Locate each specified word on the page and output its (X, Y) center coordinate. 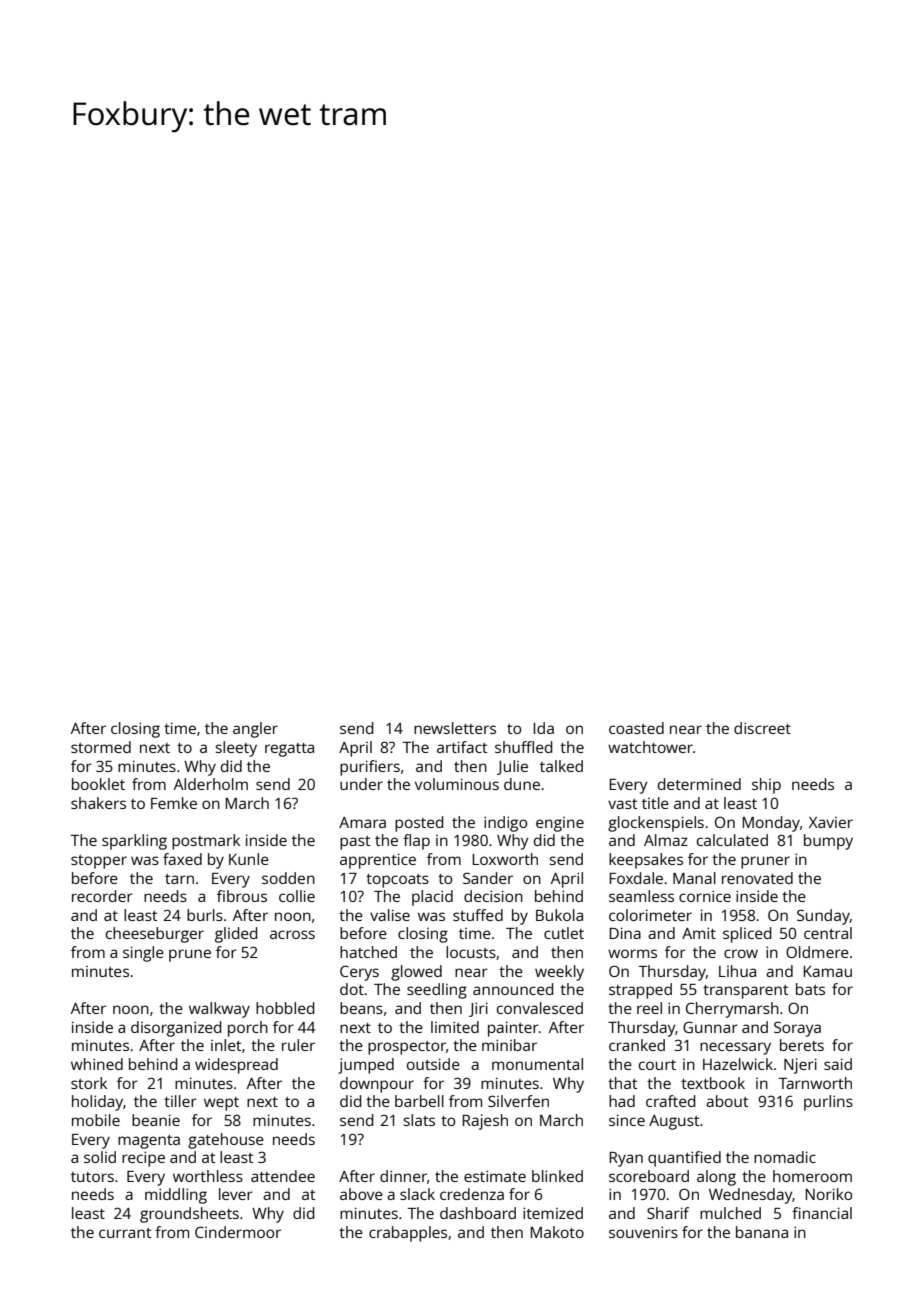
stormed (101, 747)
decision (493, 896)
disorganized (176, 1029)
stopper (99, 862)
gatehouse (226, 1141)
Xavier (831, 822)
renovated (757, 878)
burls (205, 915)
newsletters (455, 728)
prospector (407, 1048)
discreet (762, 728)
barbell (419, 1101)
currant (125, 1233)
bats (810, 989)
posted (419, 824)
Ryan (626, 1159)
